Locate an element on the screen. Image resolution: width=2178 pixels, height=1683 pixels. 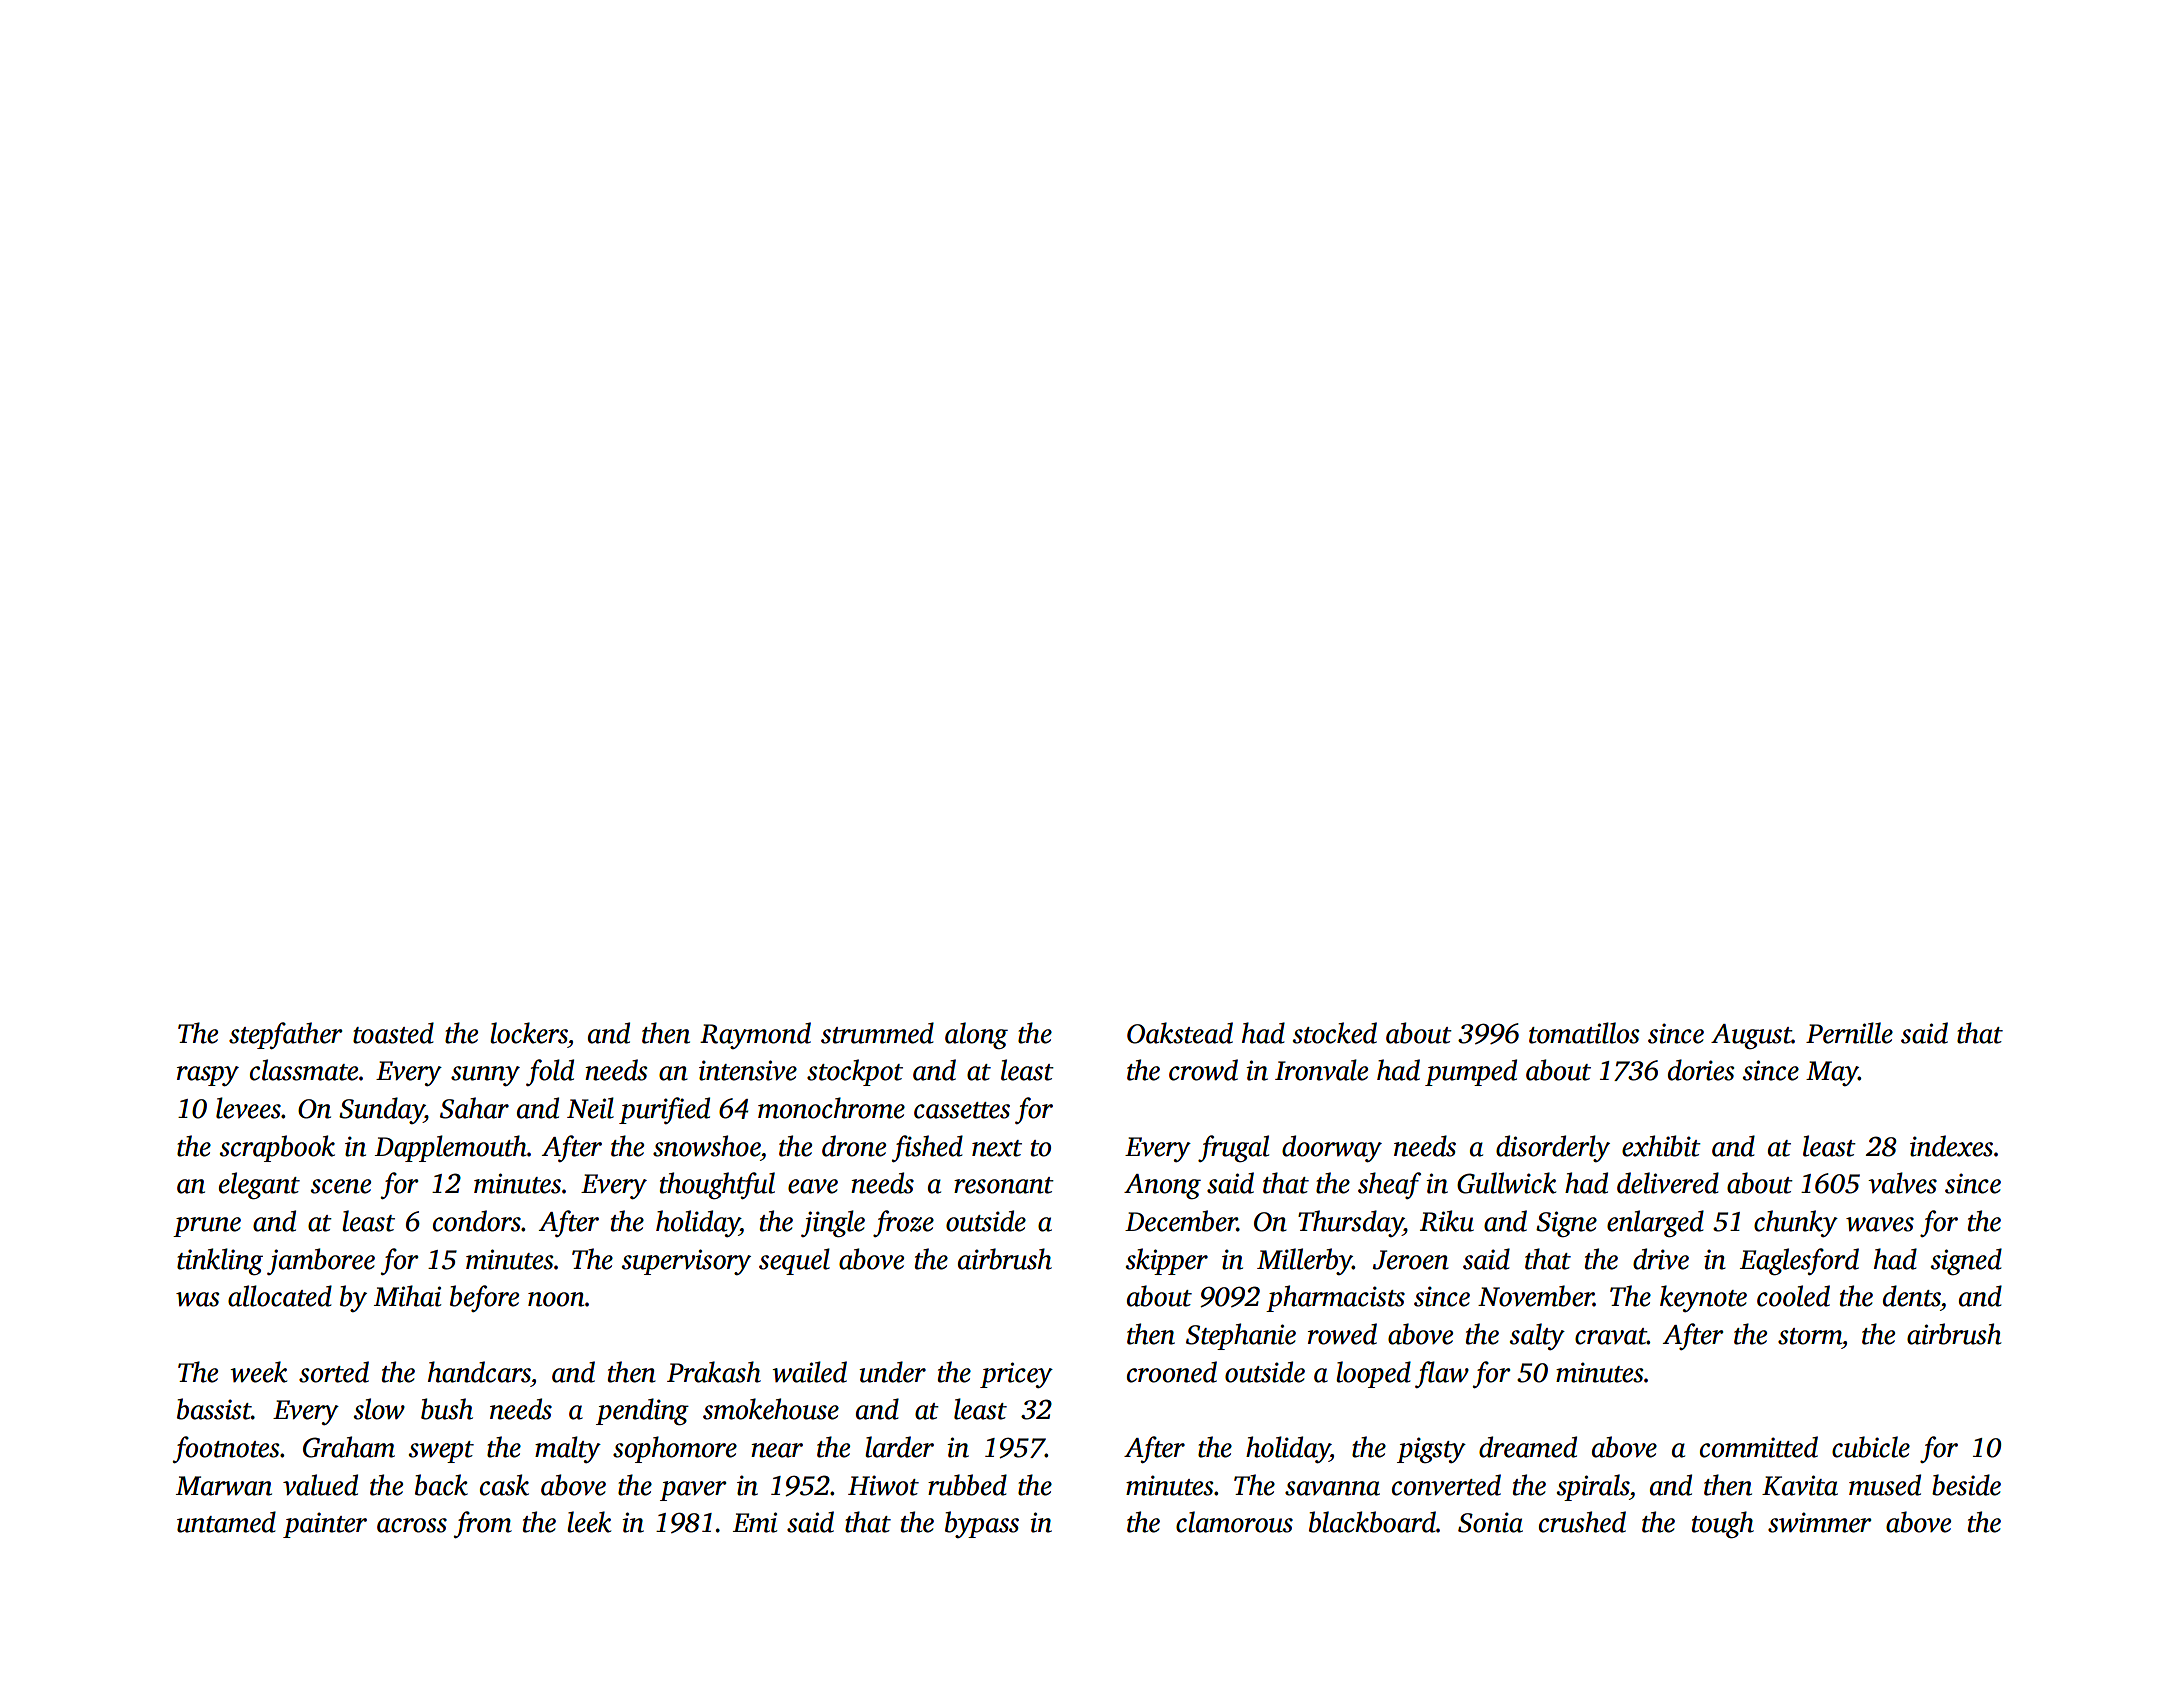
across is located at coordinates (412, 1525).
